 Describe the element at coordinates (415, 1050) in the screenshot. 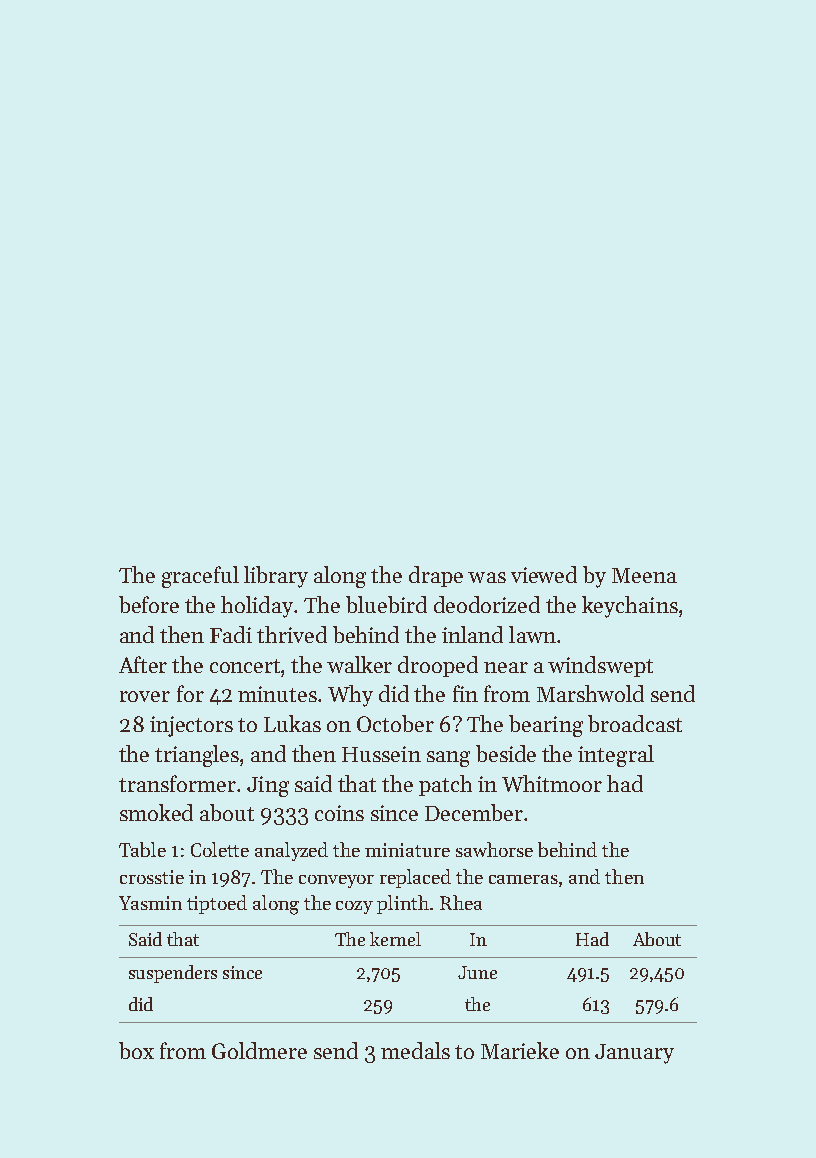

I see `medals` at that location.
